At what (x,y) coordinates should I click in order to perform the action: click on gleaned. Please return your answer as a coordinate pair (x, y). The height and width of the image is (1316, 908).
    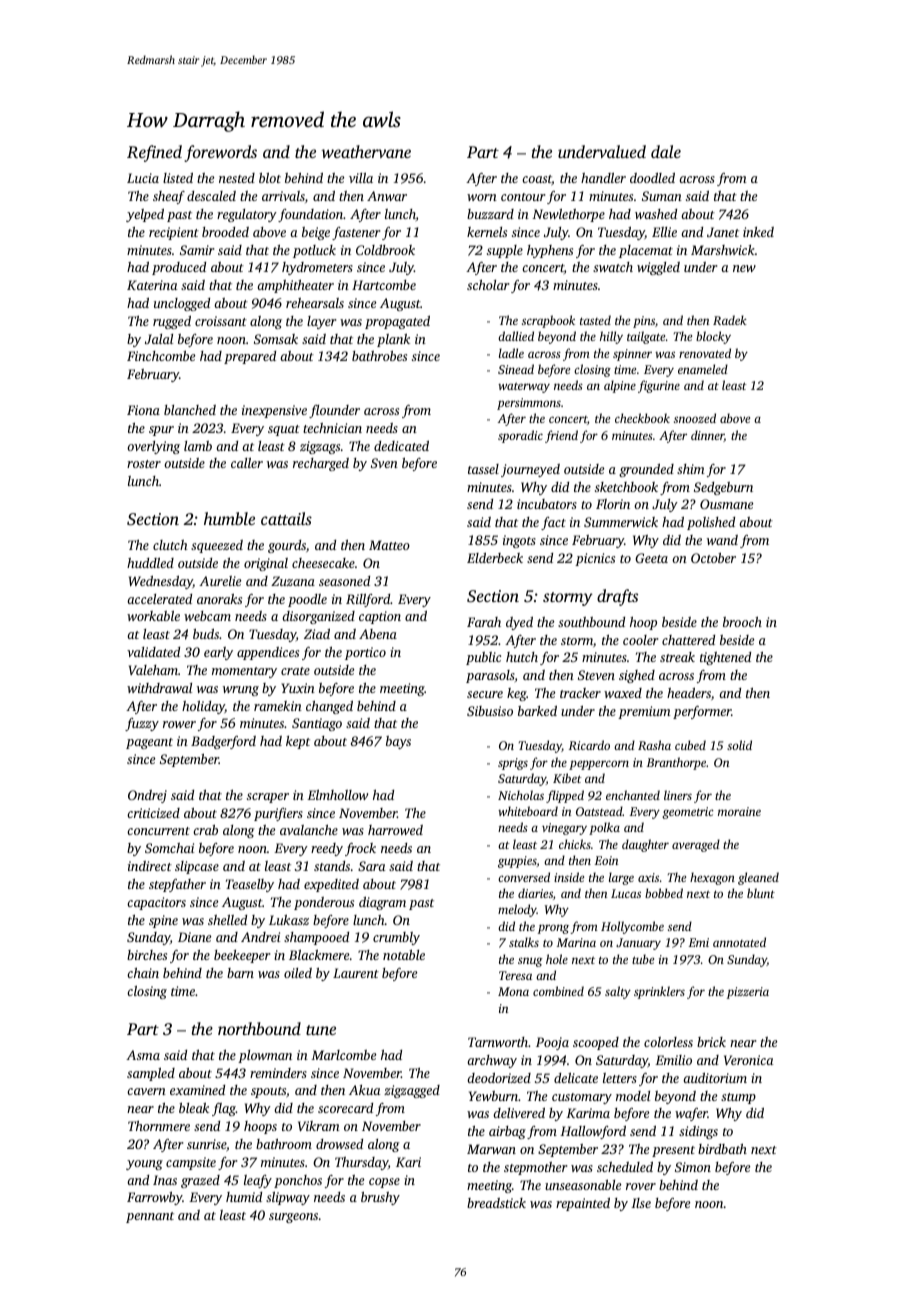
    Looking at the image, I should click on (758, 878).
